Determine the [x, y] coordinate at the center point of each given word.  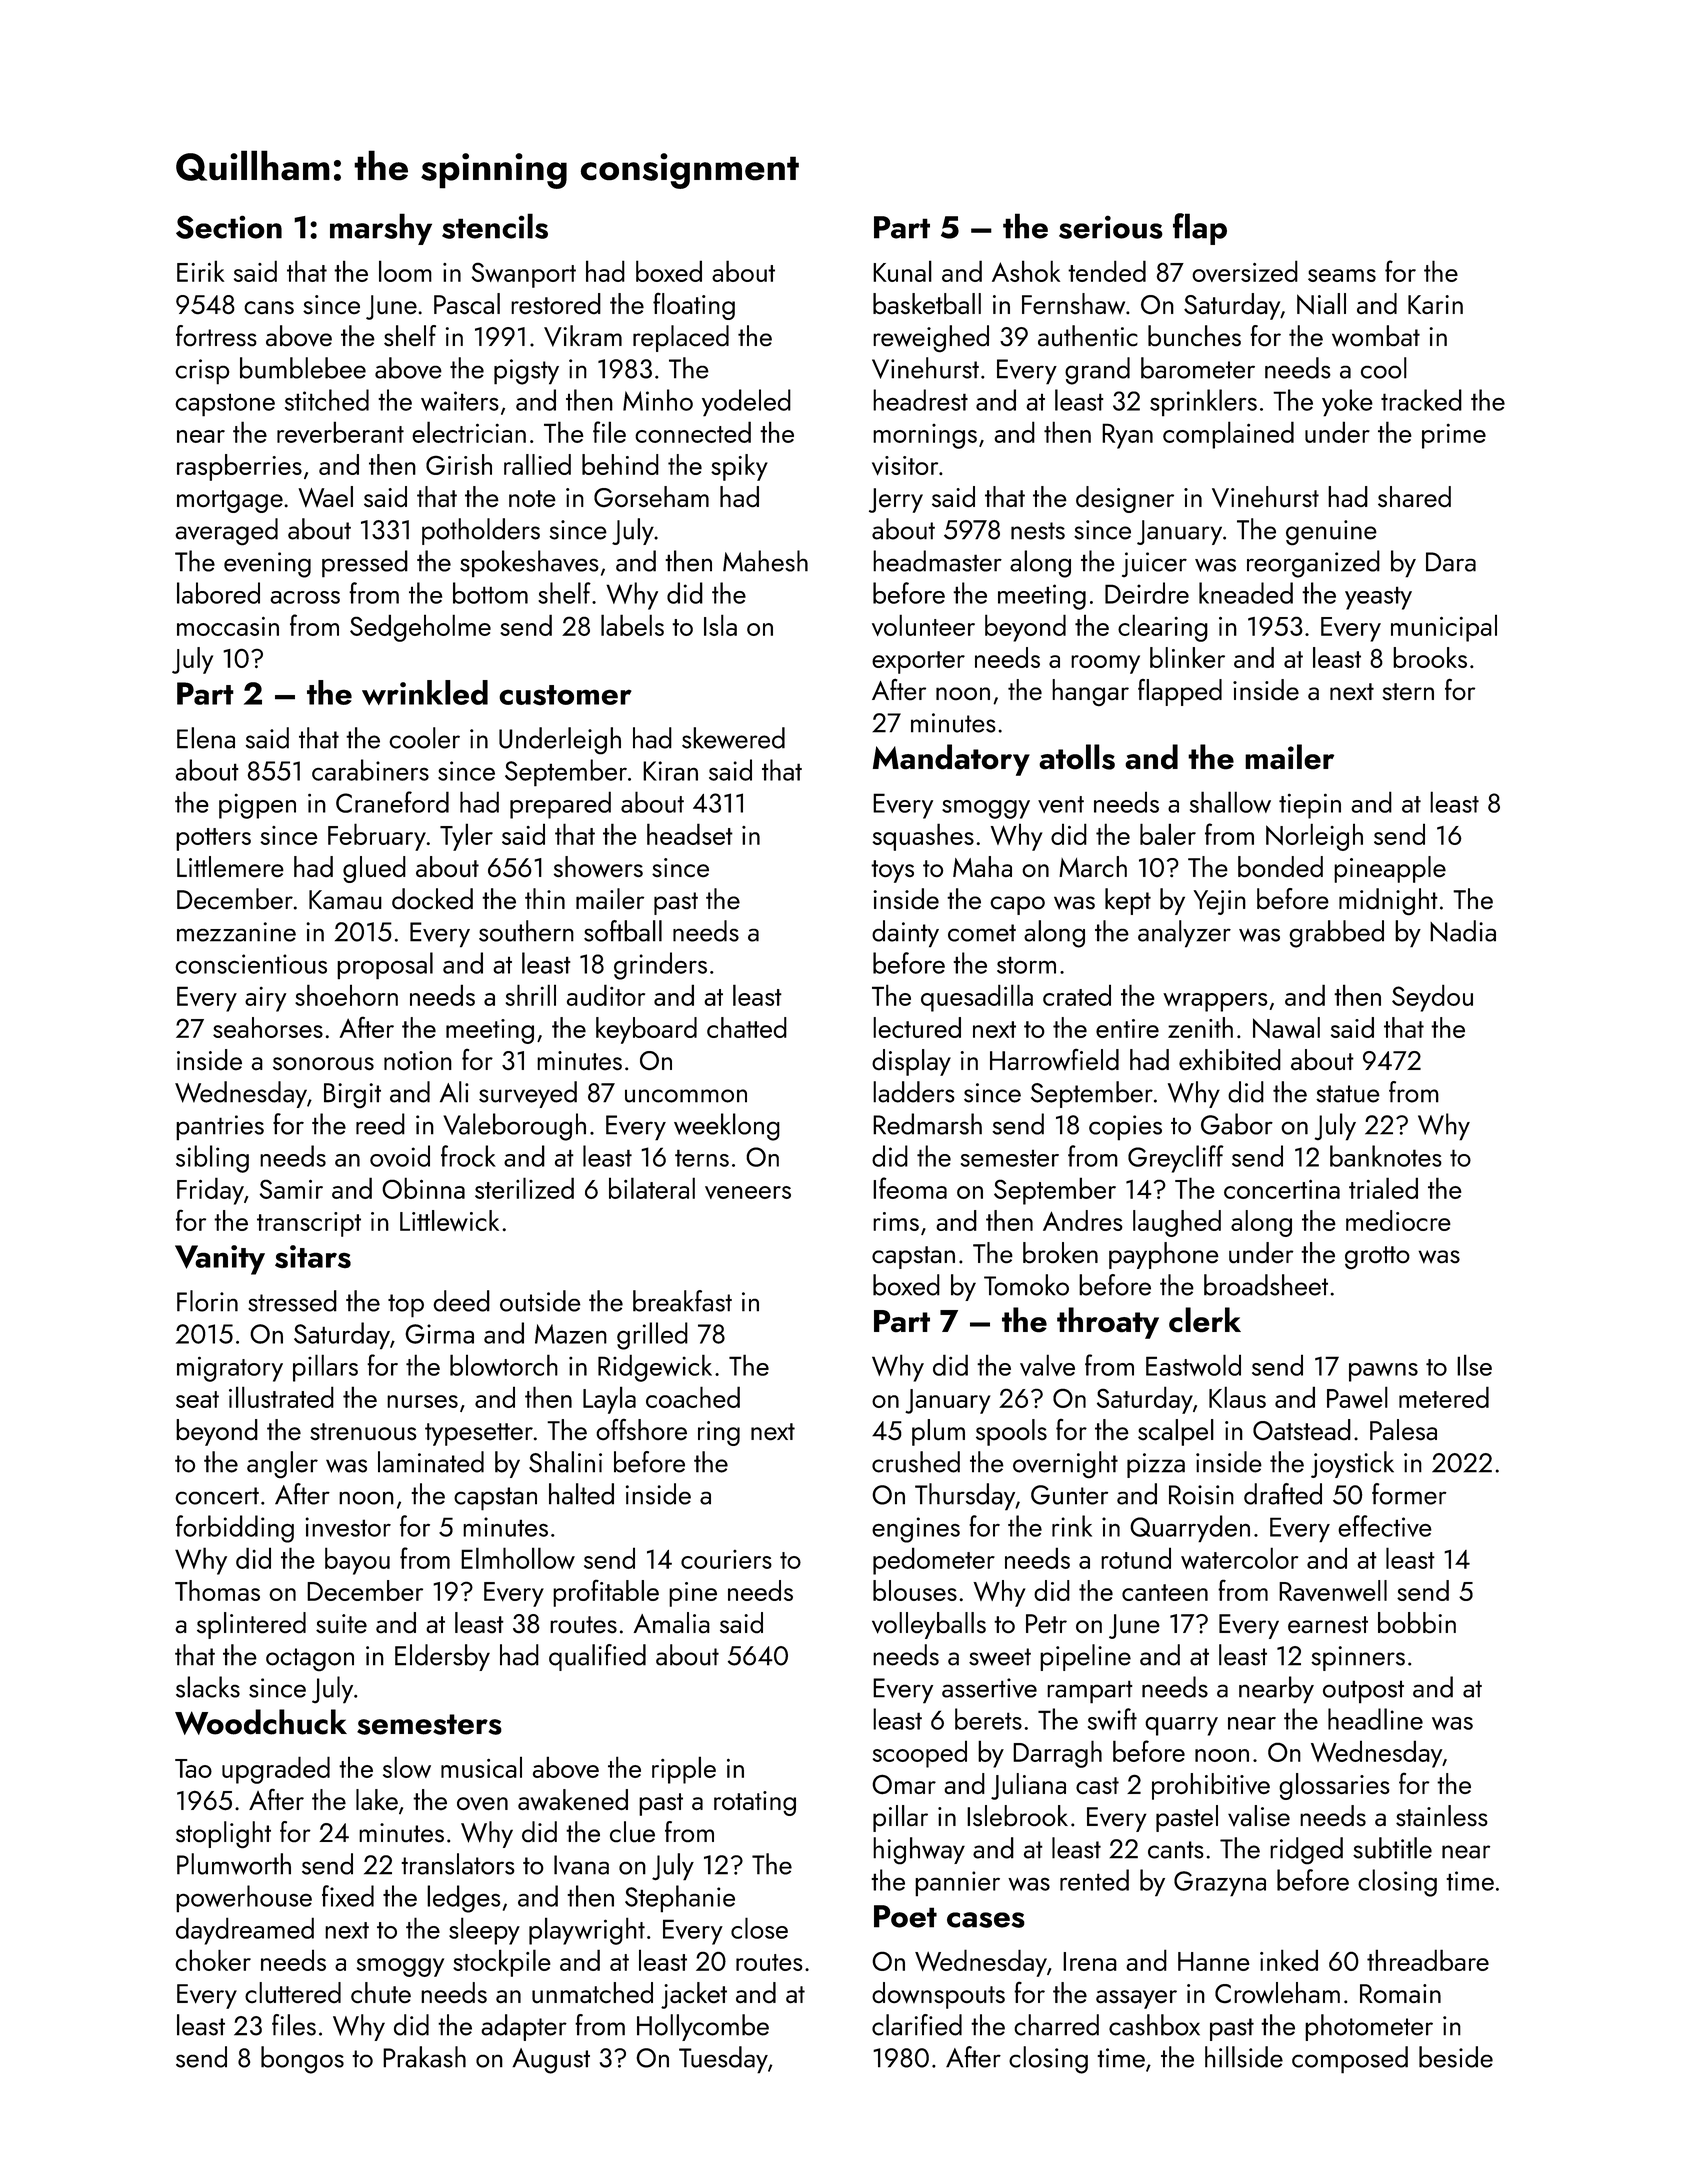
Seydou [1432, 998]
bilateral [652, 1188]
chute [381, 1992]
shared [1414, 496]
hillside [1244, 2057]
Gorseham [651, 497]
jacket [694, 1995]
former [1409, 1494]
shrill [531, 995]
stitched [327, 400]
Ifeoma [910, 1188]
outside [540, 1301]
